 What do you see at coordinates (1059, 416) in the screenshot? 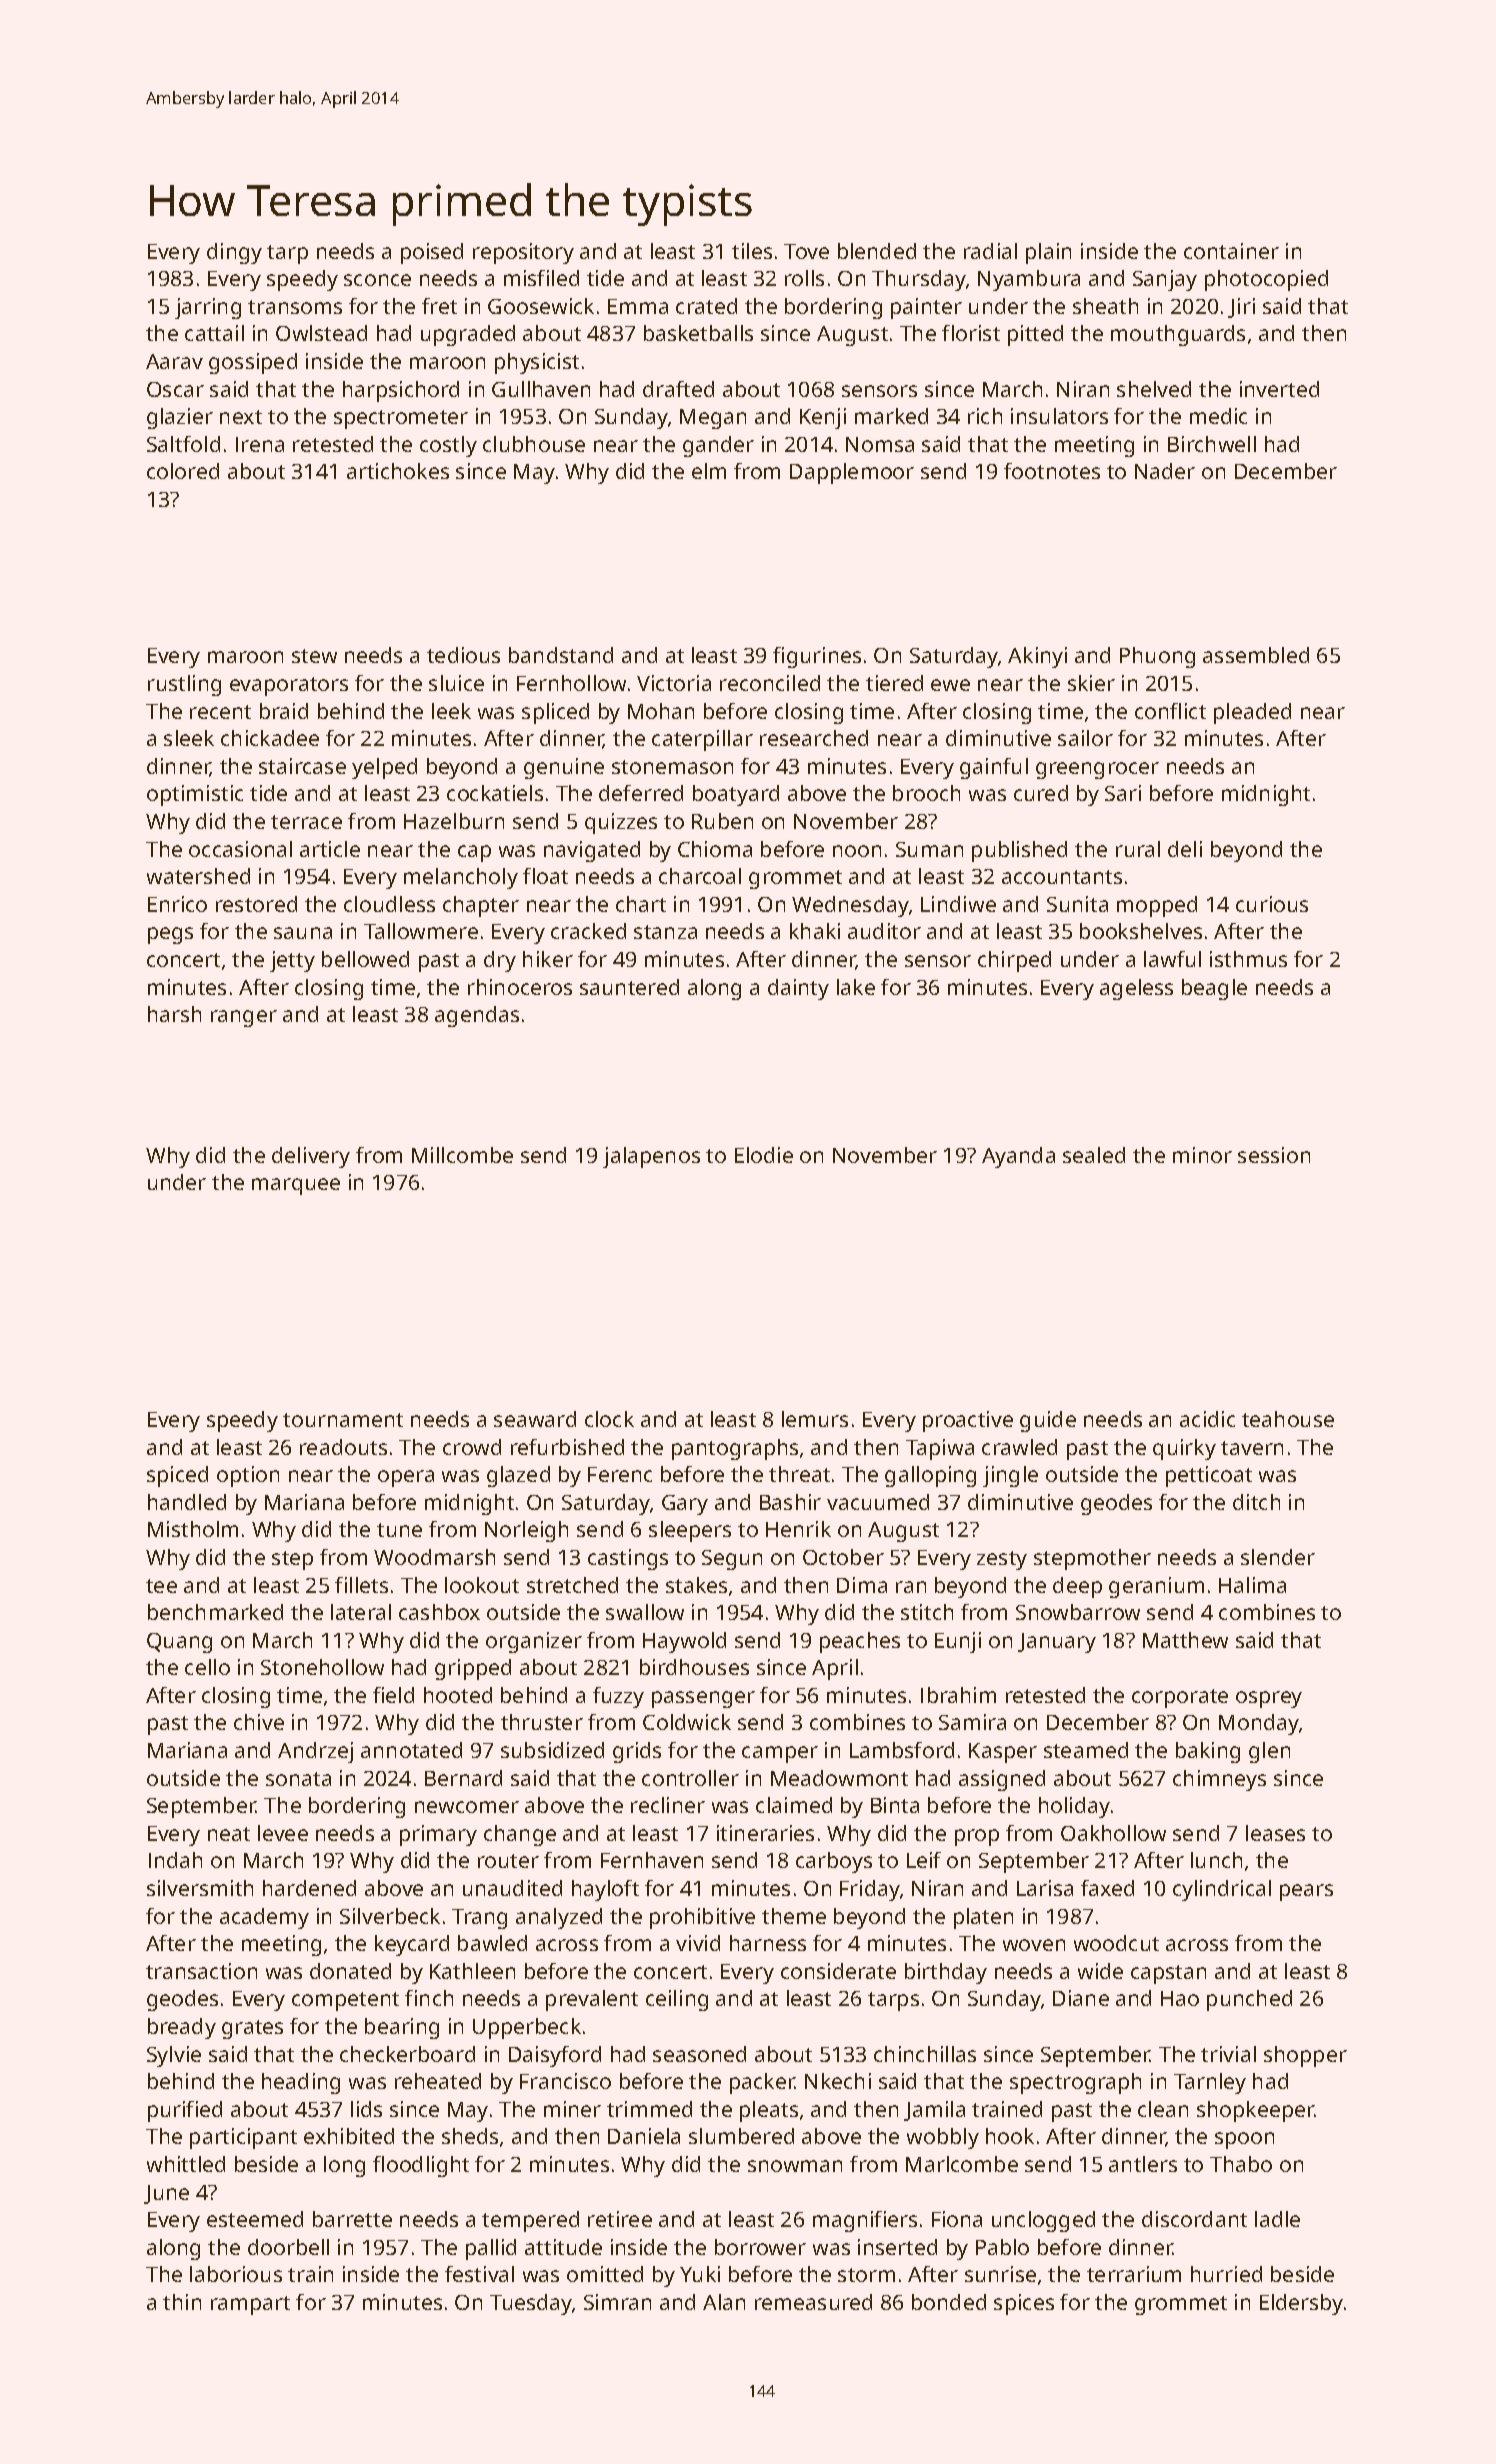
I see `insulators` at bounding box center [1059, 416].
